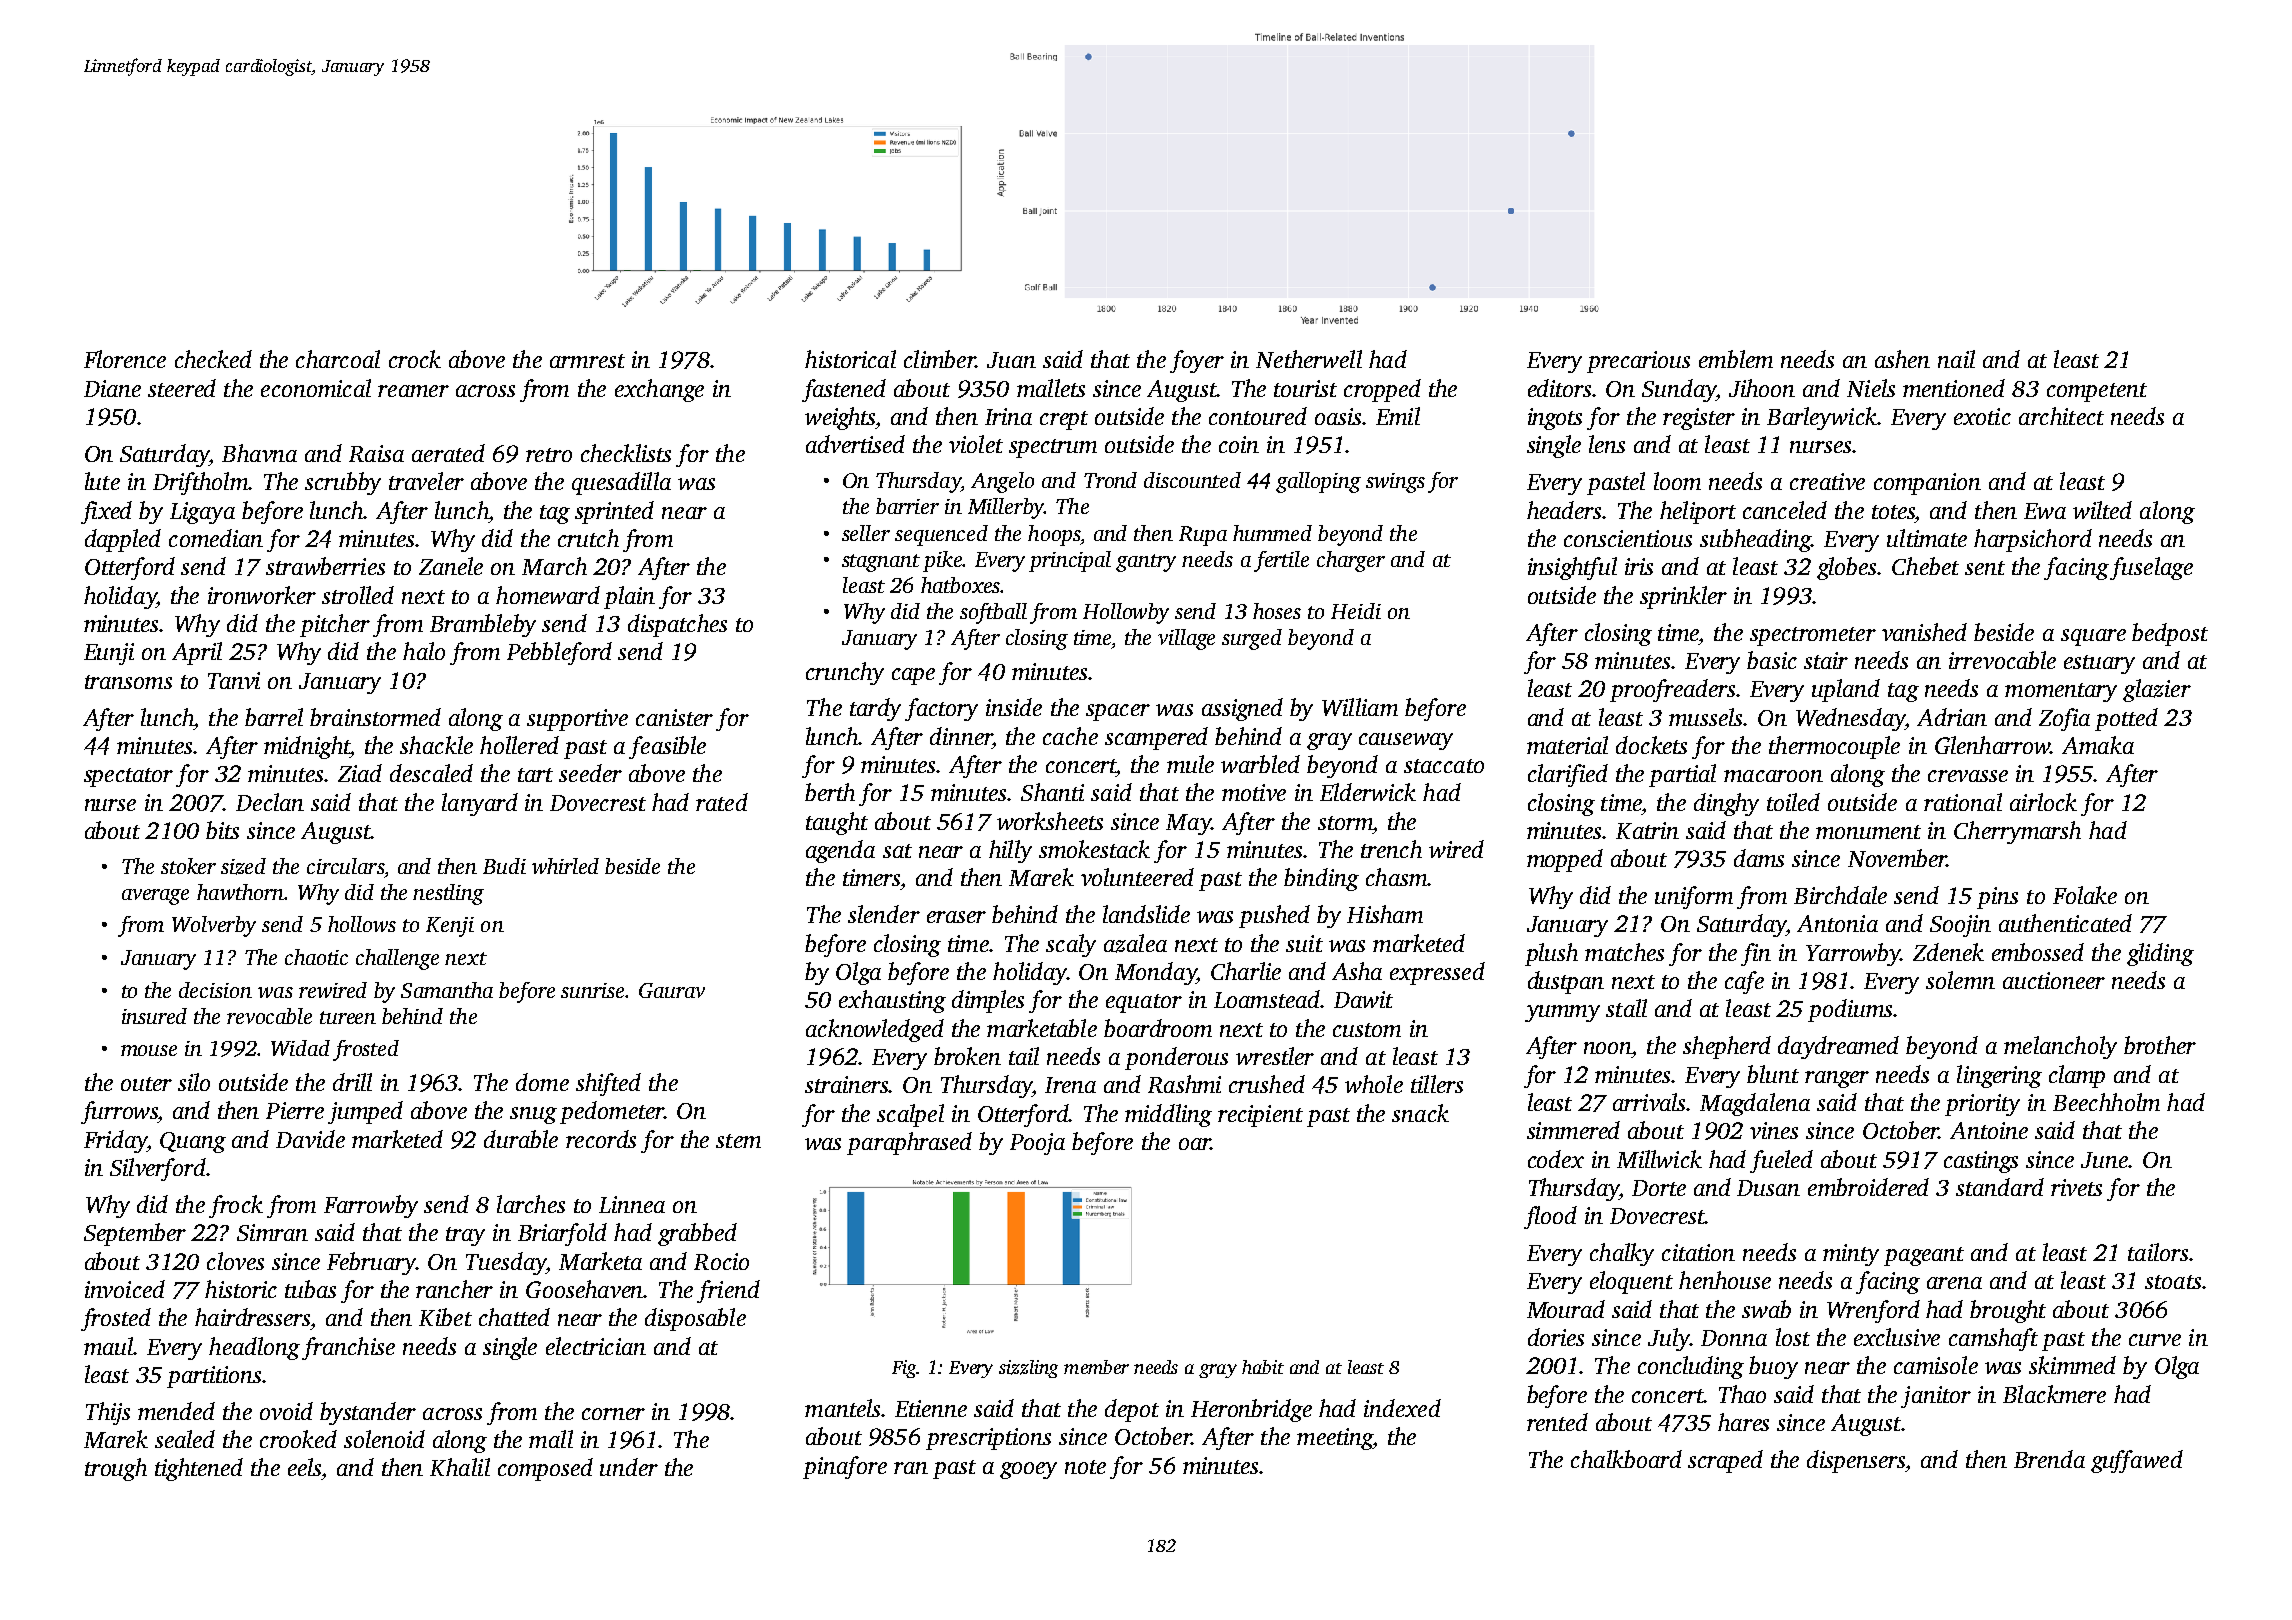  Describe the element at coordinates (587, 361) in the image. I see `armrest` at that location.
